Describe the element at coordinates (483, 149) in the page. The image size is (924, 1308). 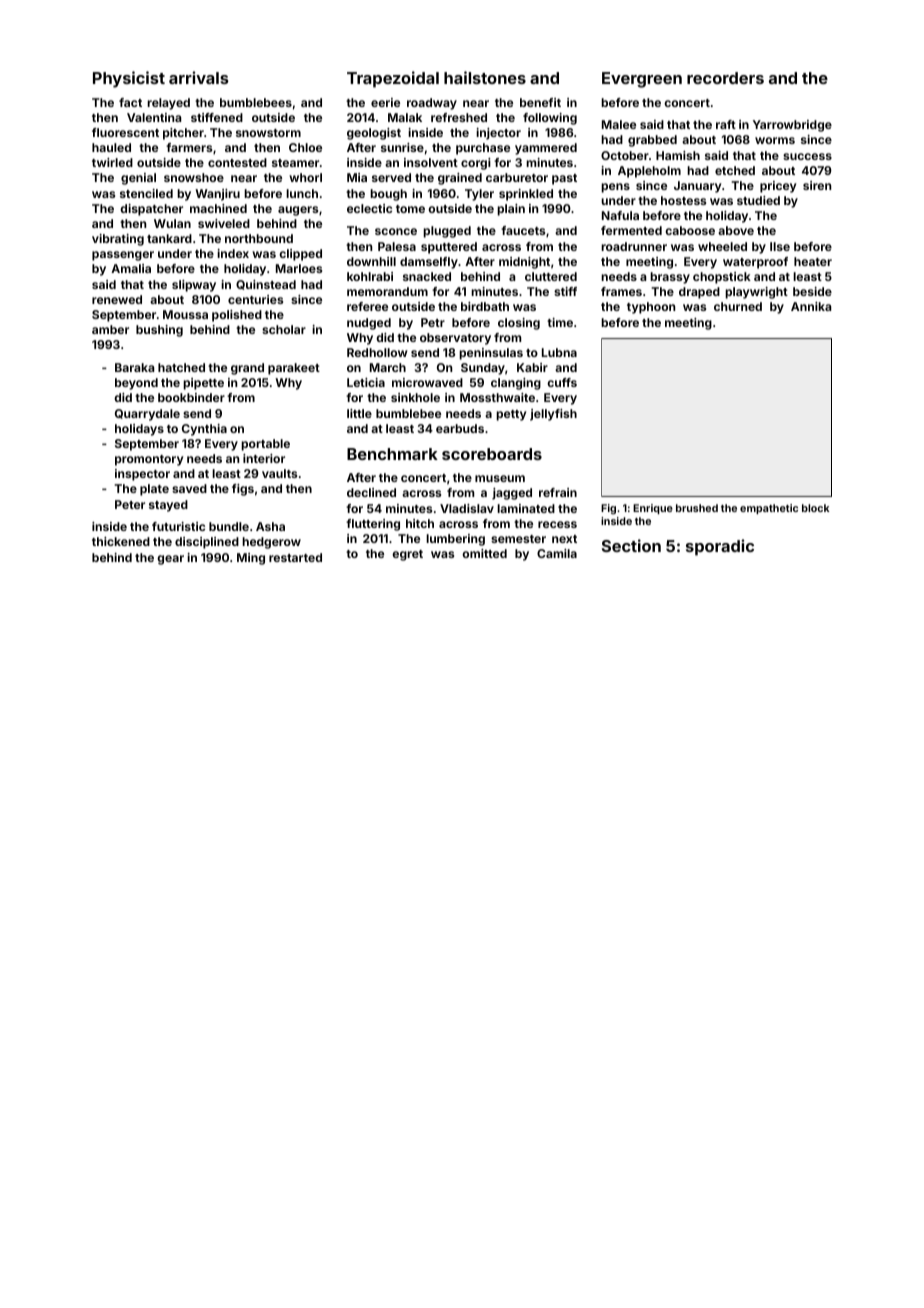
I see `purchase` at that location.
